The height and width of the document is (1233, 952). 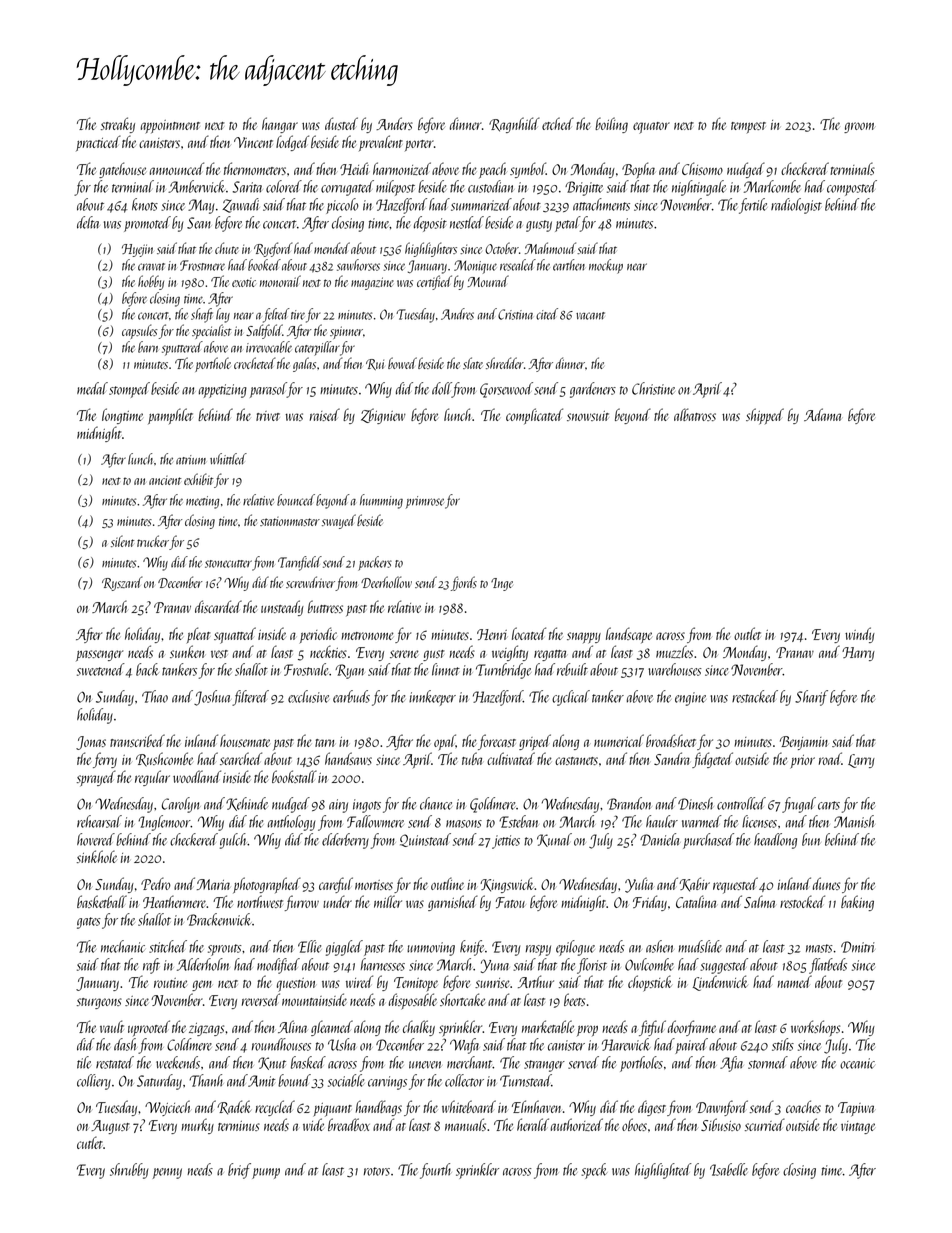 What do you see at coordinates (472, 948) in the document?
I see `knife` at bounding box center [472, 948].
